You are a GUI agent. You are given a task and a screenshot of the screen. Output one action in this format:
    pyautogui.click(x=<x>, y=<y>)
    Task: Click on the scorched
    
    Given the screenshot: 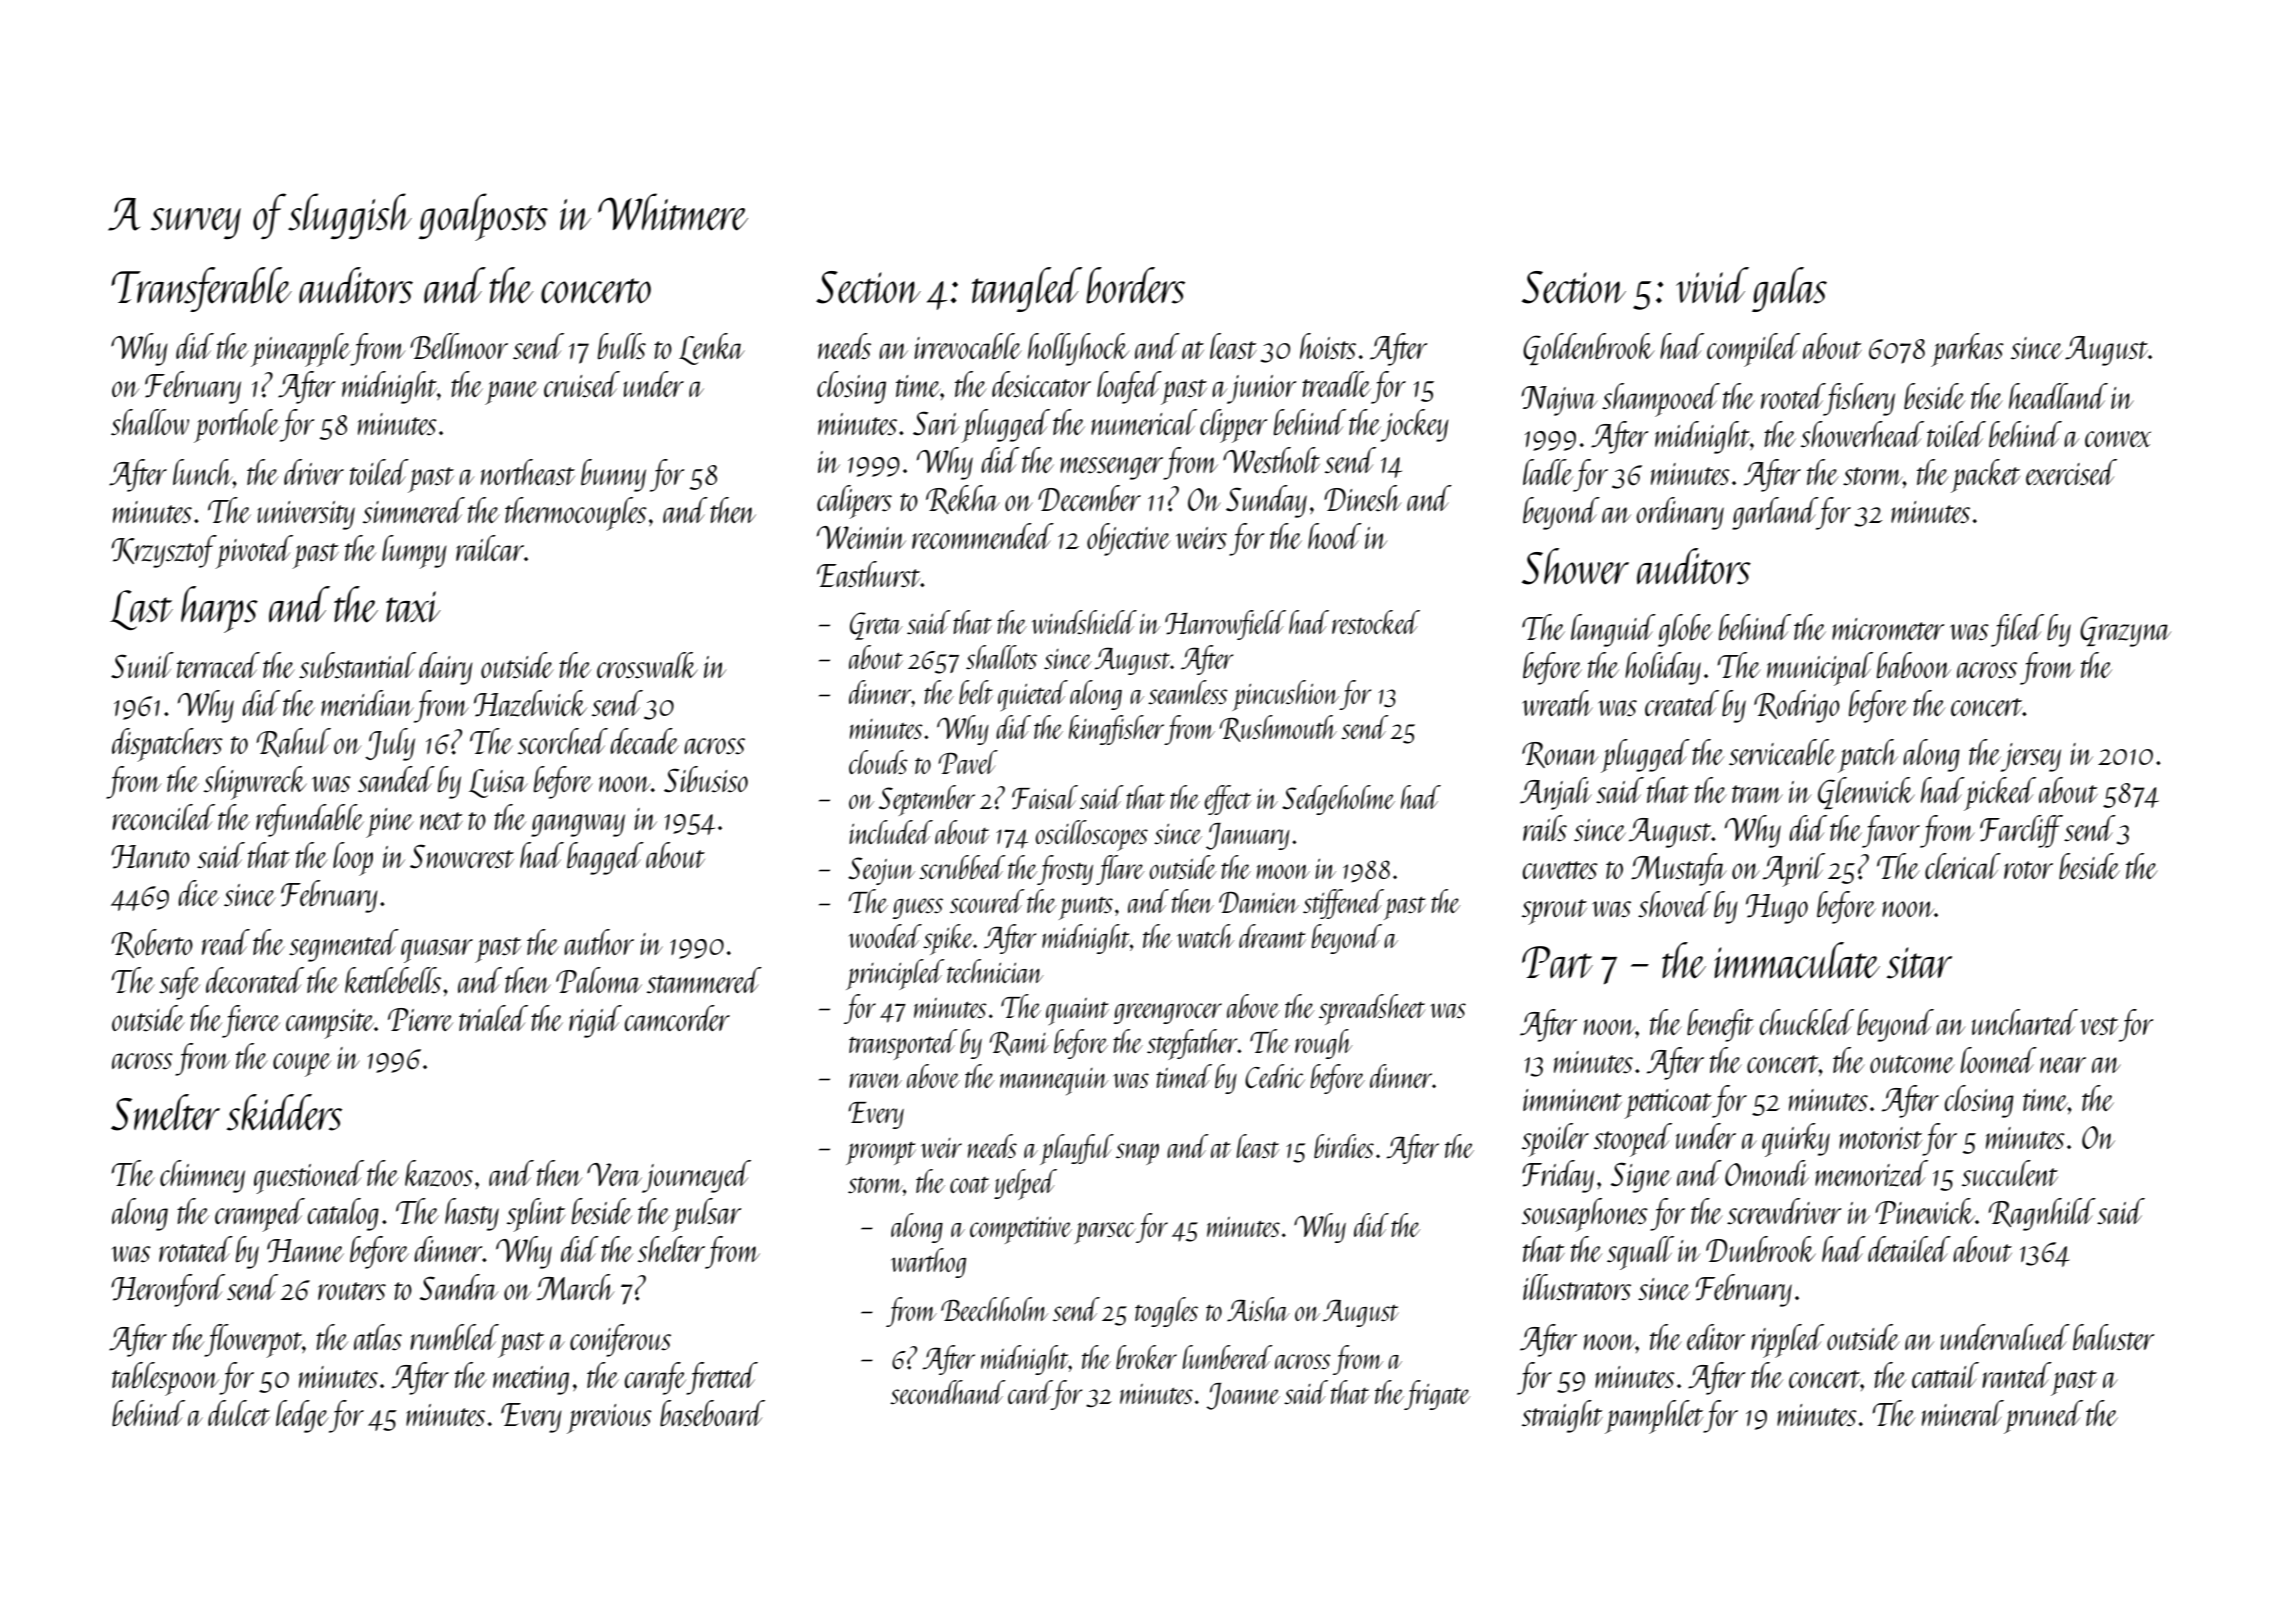 What is the action you would take?
    pyautogui.click(x=563, y=741)
